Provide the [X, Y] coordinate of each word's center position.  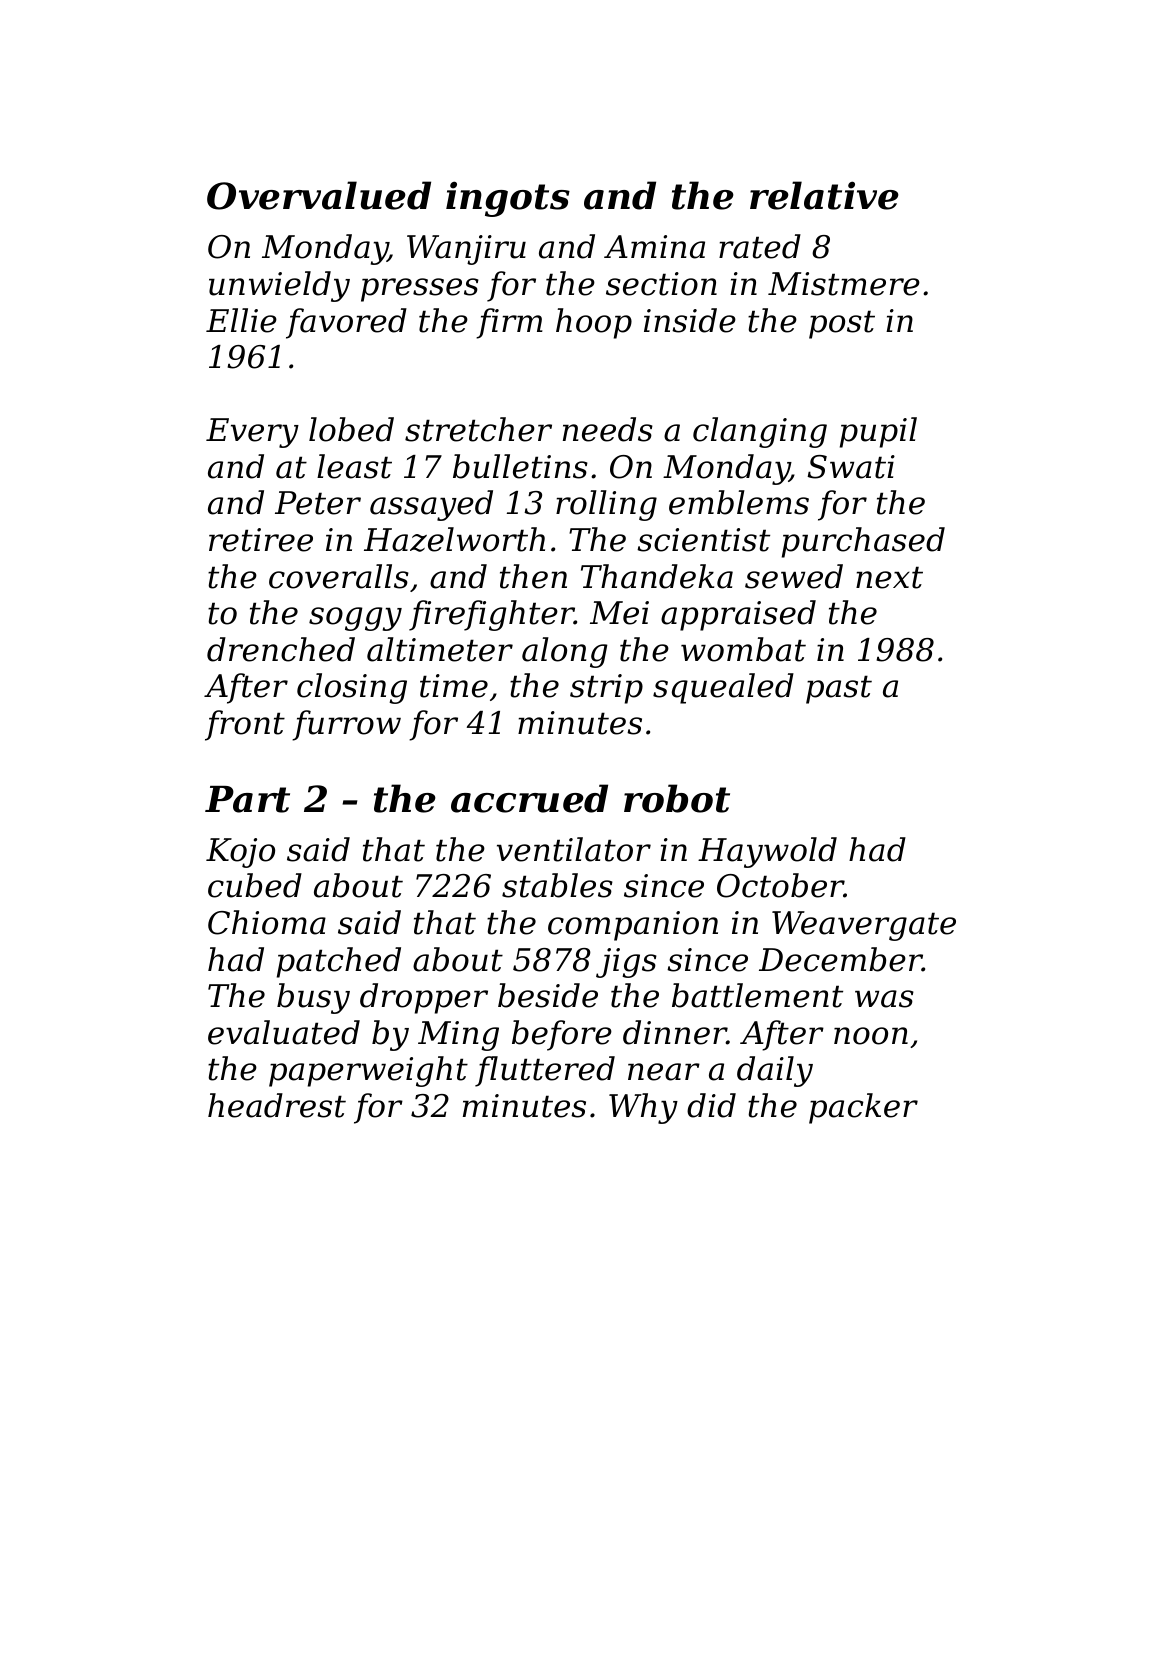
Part [247, 799]
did [711, 1105]
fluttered [545, 1071]
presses [420, 290]
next [889, 577]
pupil [878, 432]
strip [606, 689]
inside [690, 320]
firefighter [491, 615]
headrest [277, 1105]
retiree [261, 540]
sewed [794, 576]
